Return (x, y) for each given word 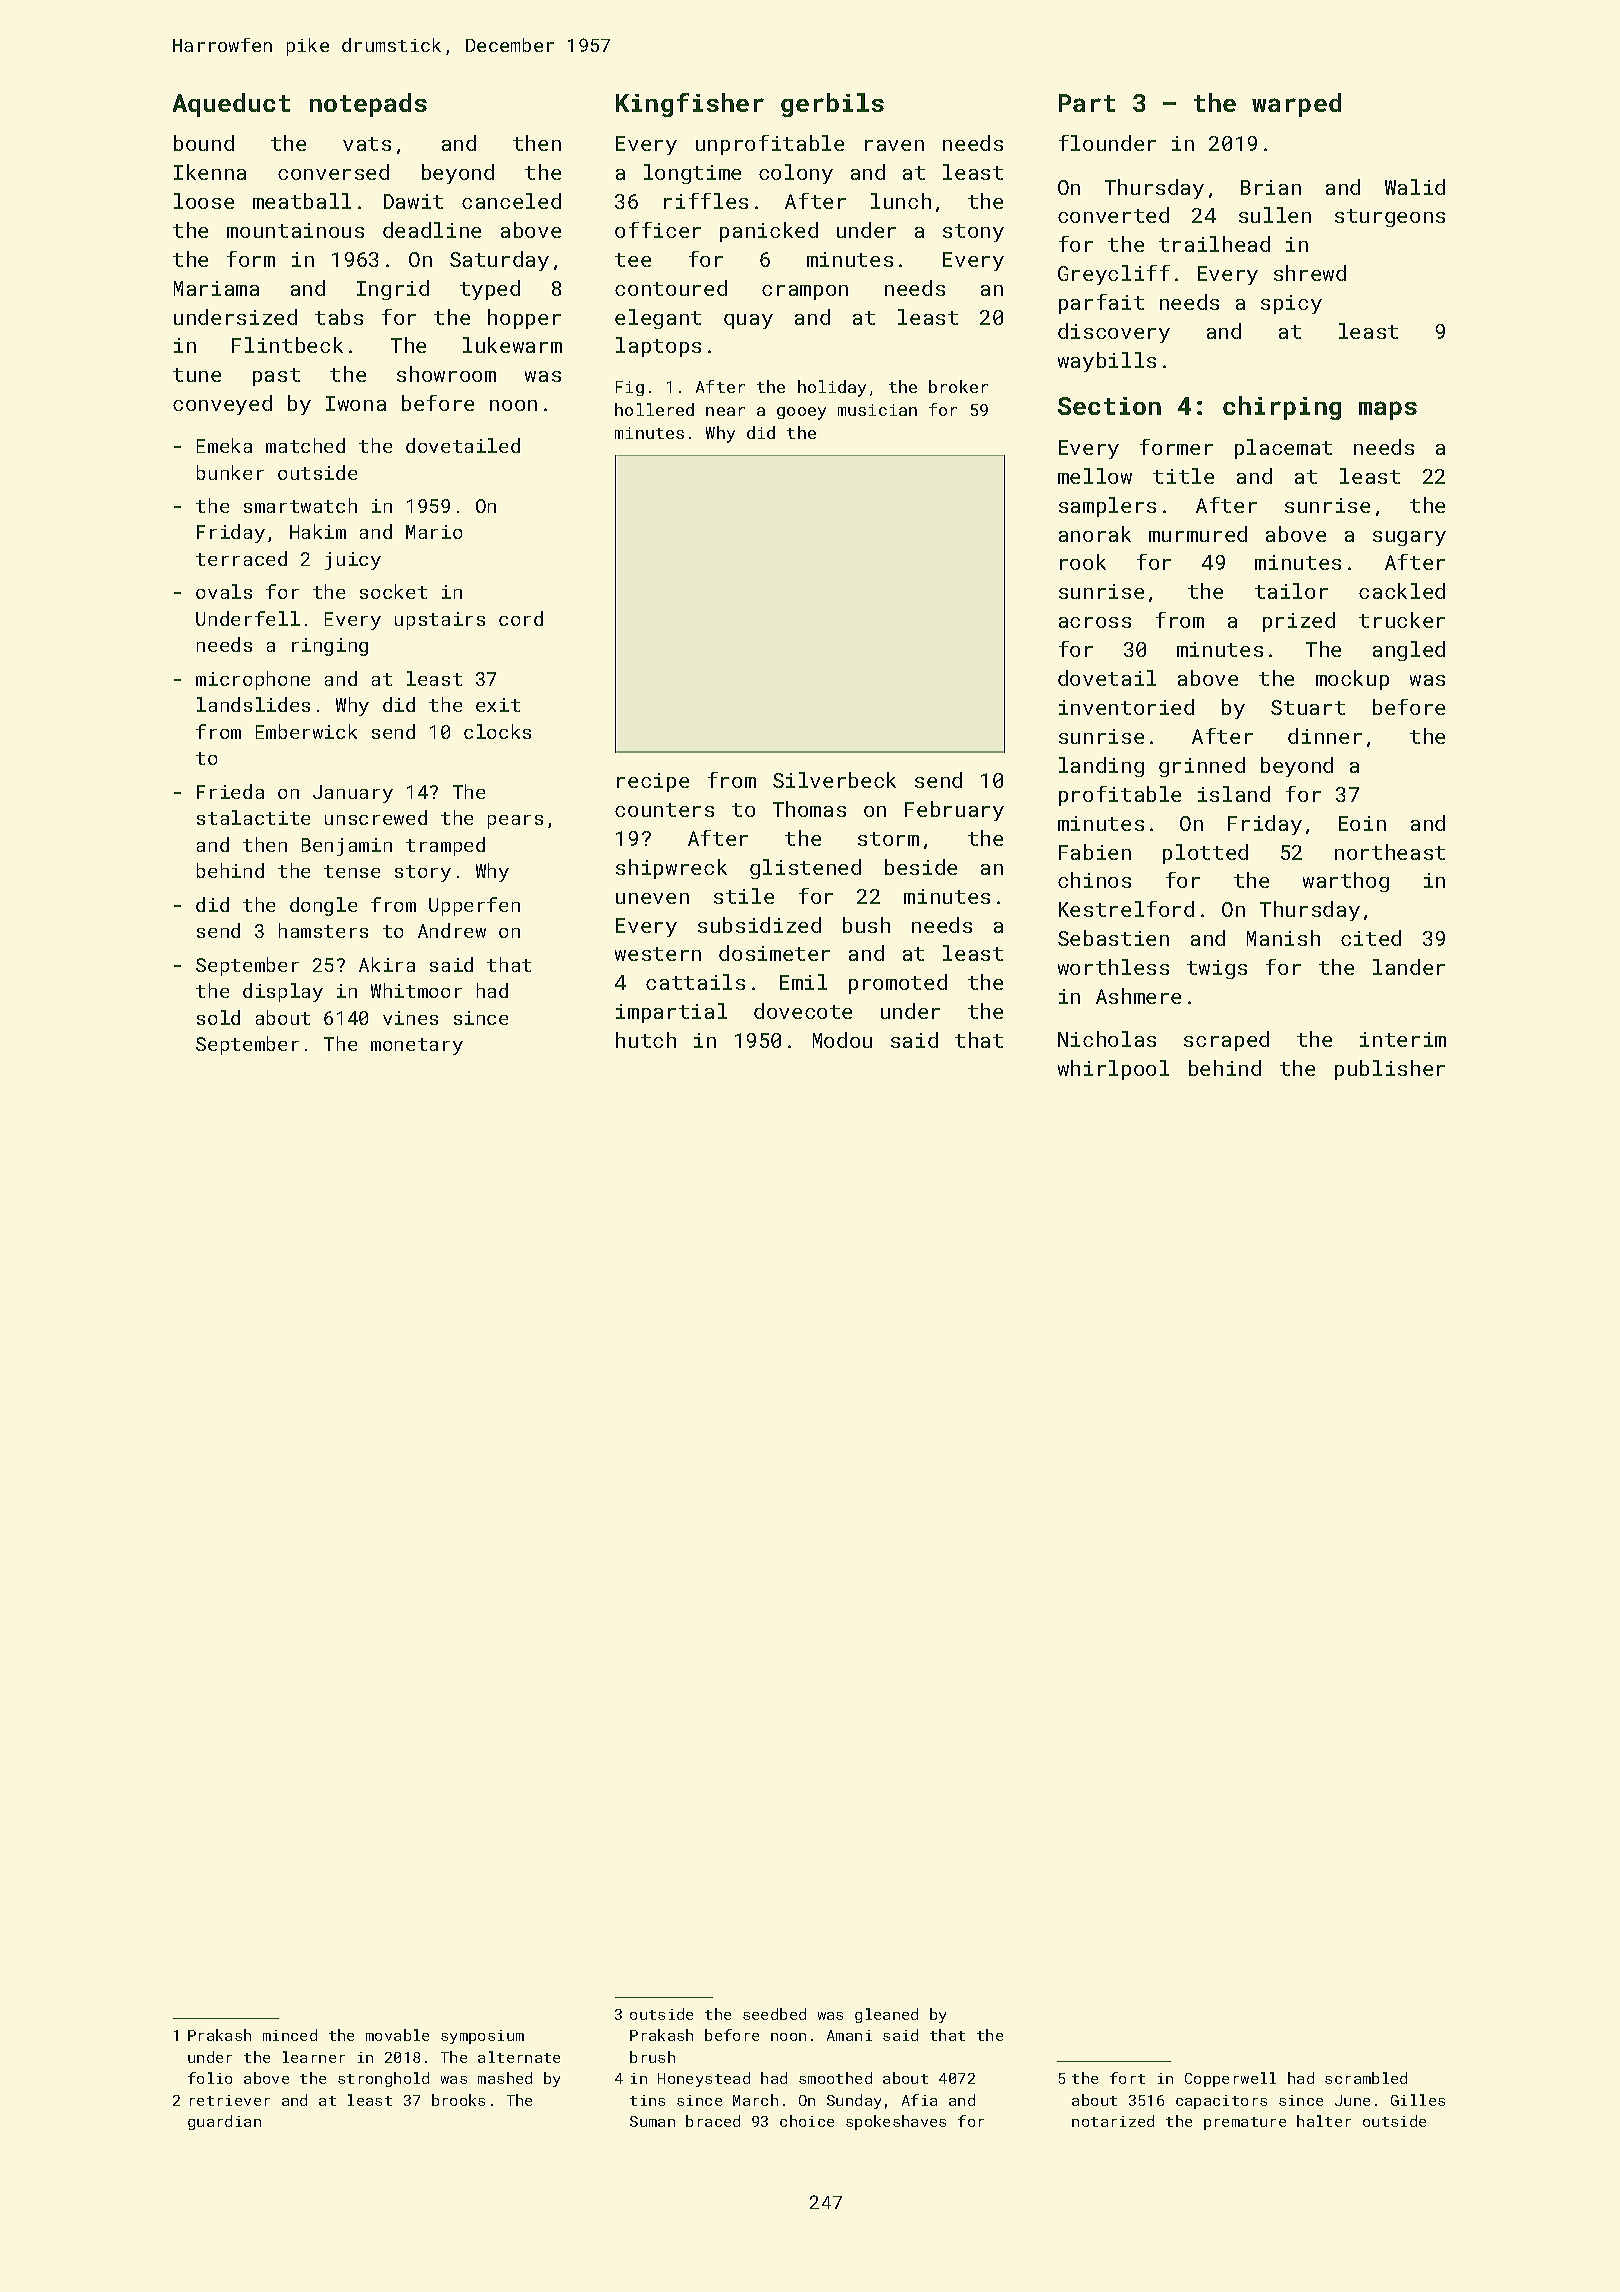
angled (1409, 651)
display (283, 992)
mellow (1095, 476)
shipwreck (671, 869)
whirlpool (1113, 1070)
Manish (1283, 938)
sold (218, 1017)
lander (1409, 967)
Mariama (216, 288)
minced (290, 2035)
